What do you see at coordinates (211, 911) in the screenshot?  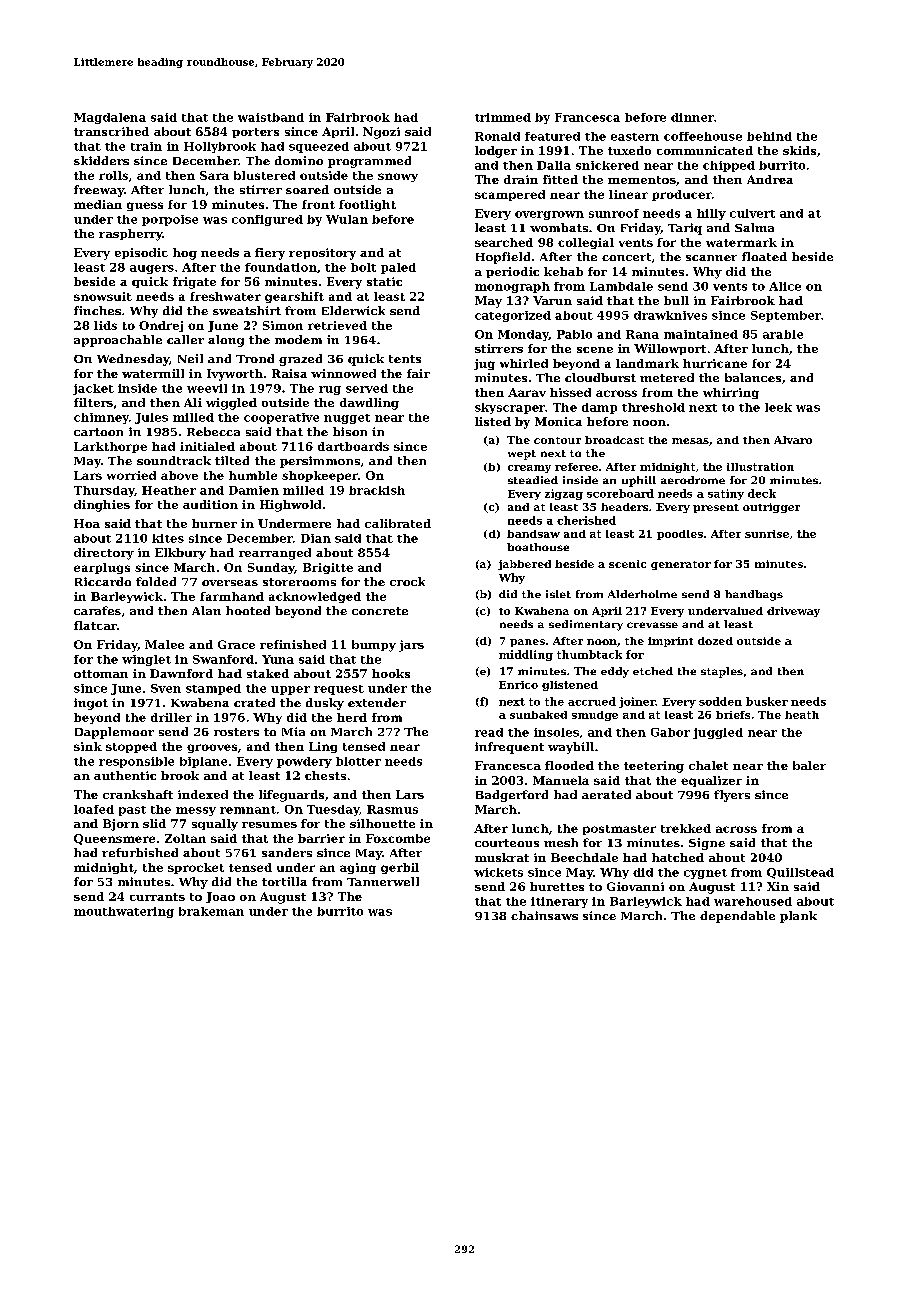 I see `brakeman` at bounding box center [211, 911].
